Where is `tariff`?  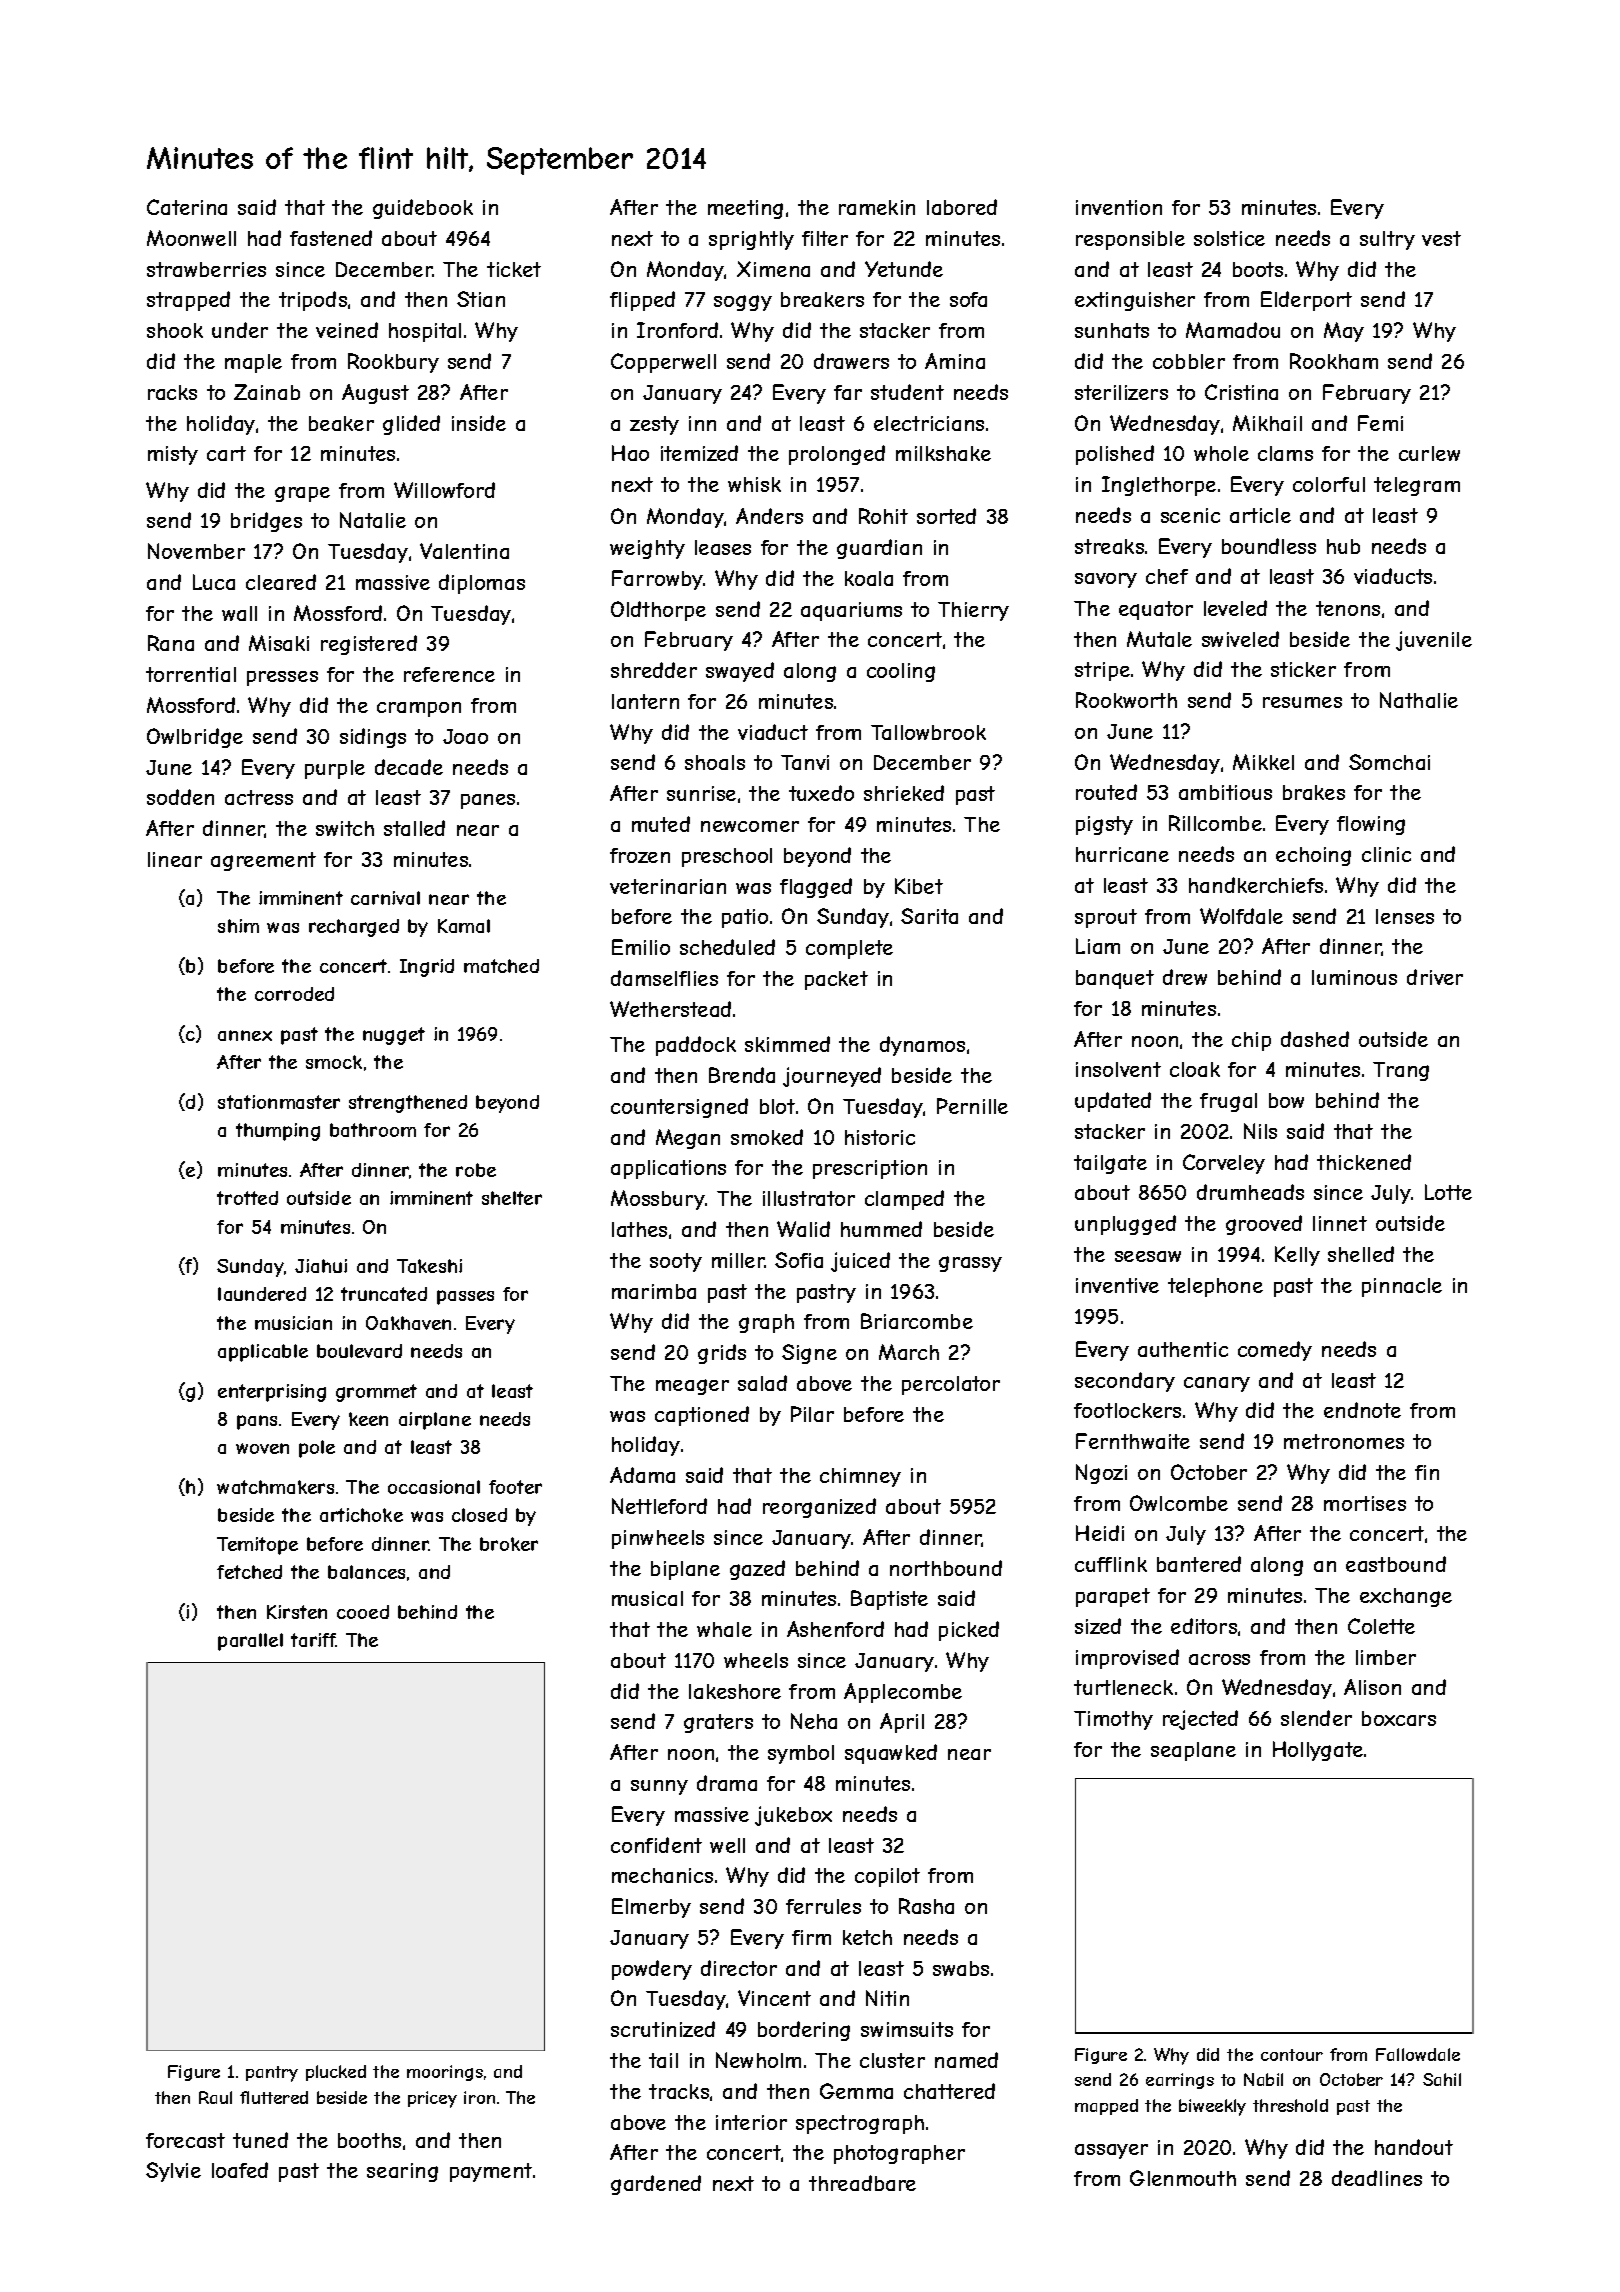 tariff is located at coordinates (313, 1640).
